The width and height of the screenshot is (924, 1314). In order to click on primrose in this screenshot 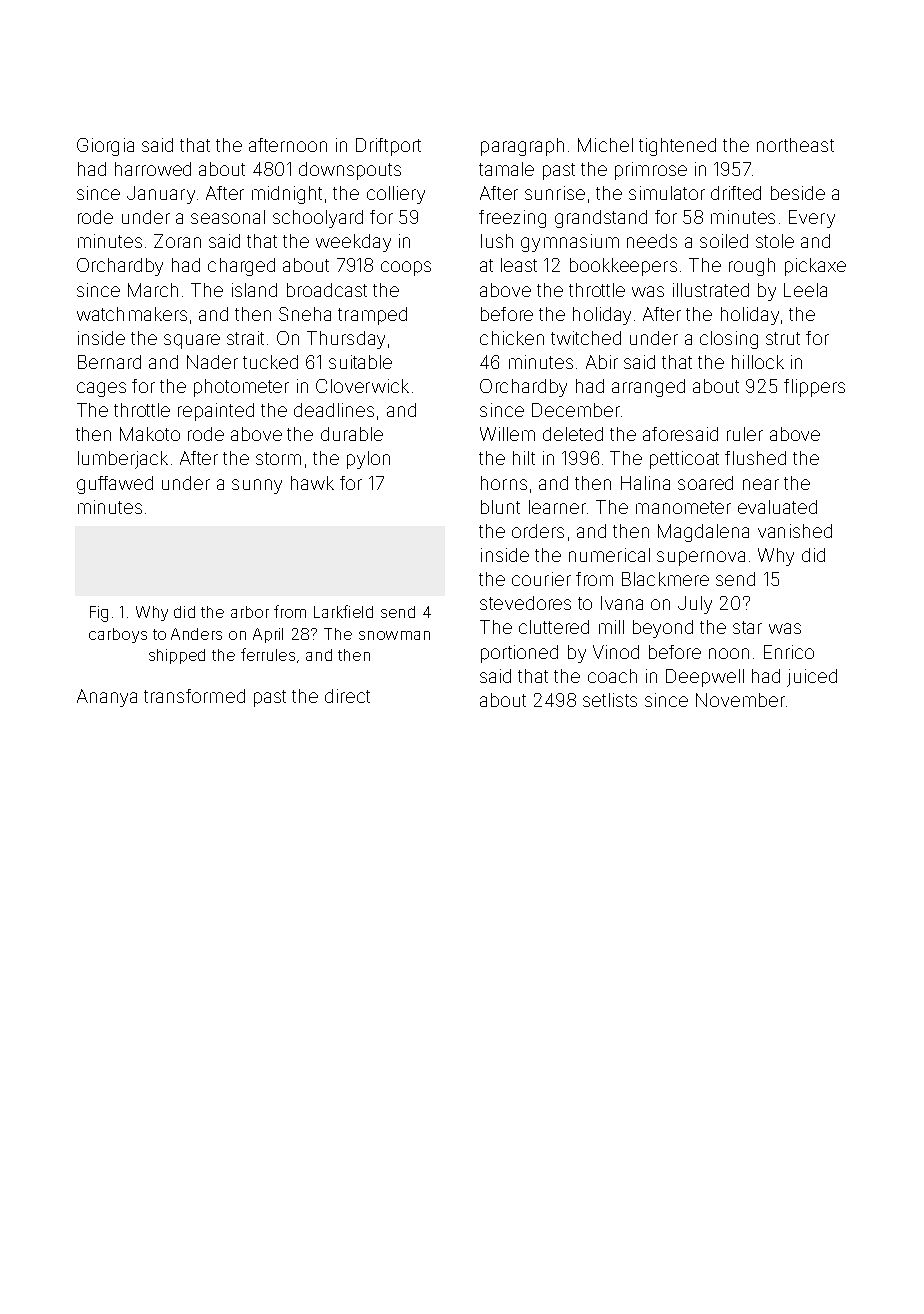, I will do `click(651, 171)`.
